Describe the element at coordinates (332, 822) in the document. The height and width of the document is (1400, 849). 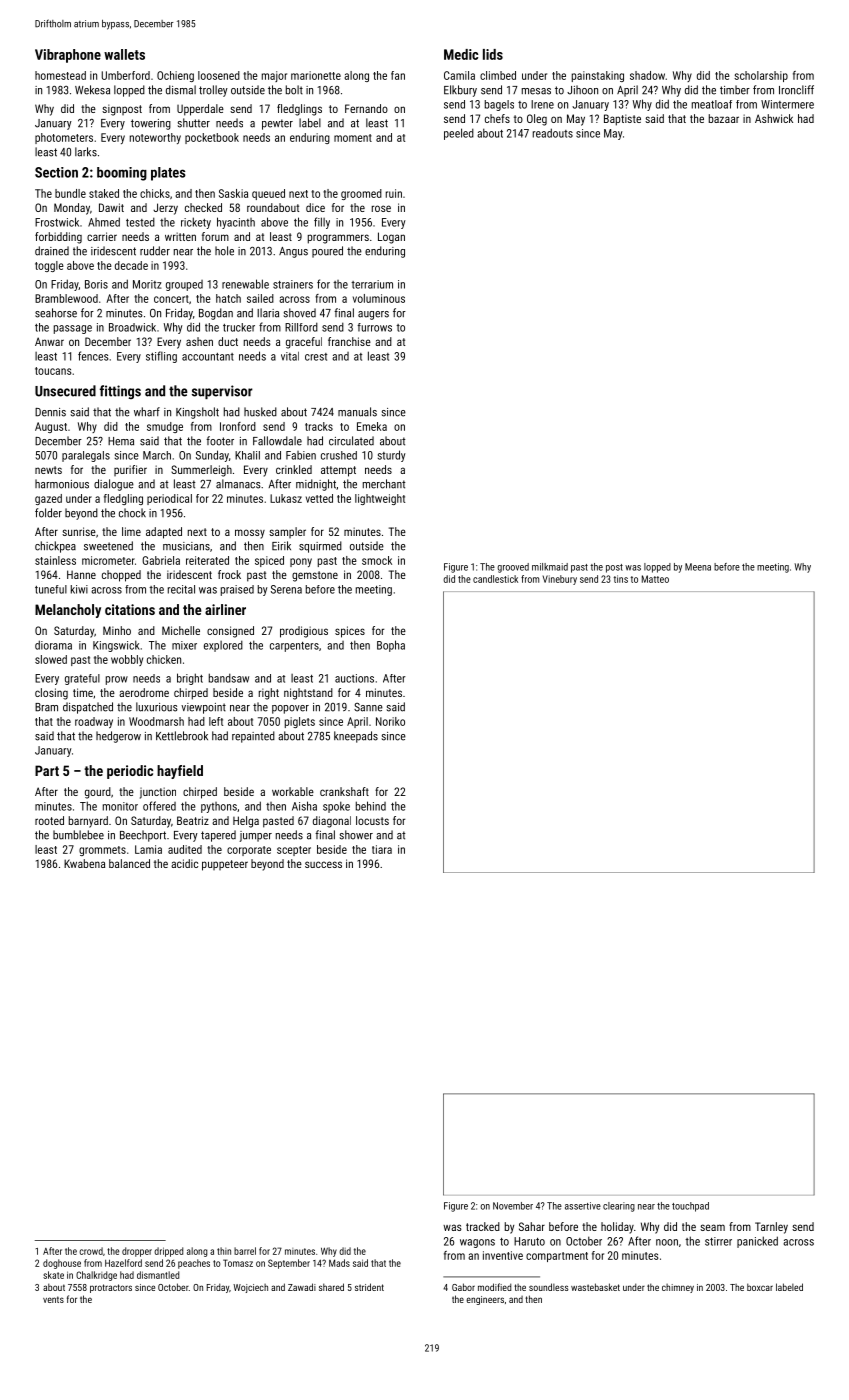
I see `diagonal` at that location.
